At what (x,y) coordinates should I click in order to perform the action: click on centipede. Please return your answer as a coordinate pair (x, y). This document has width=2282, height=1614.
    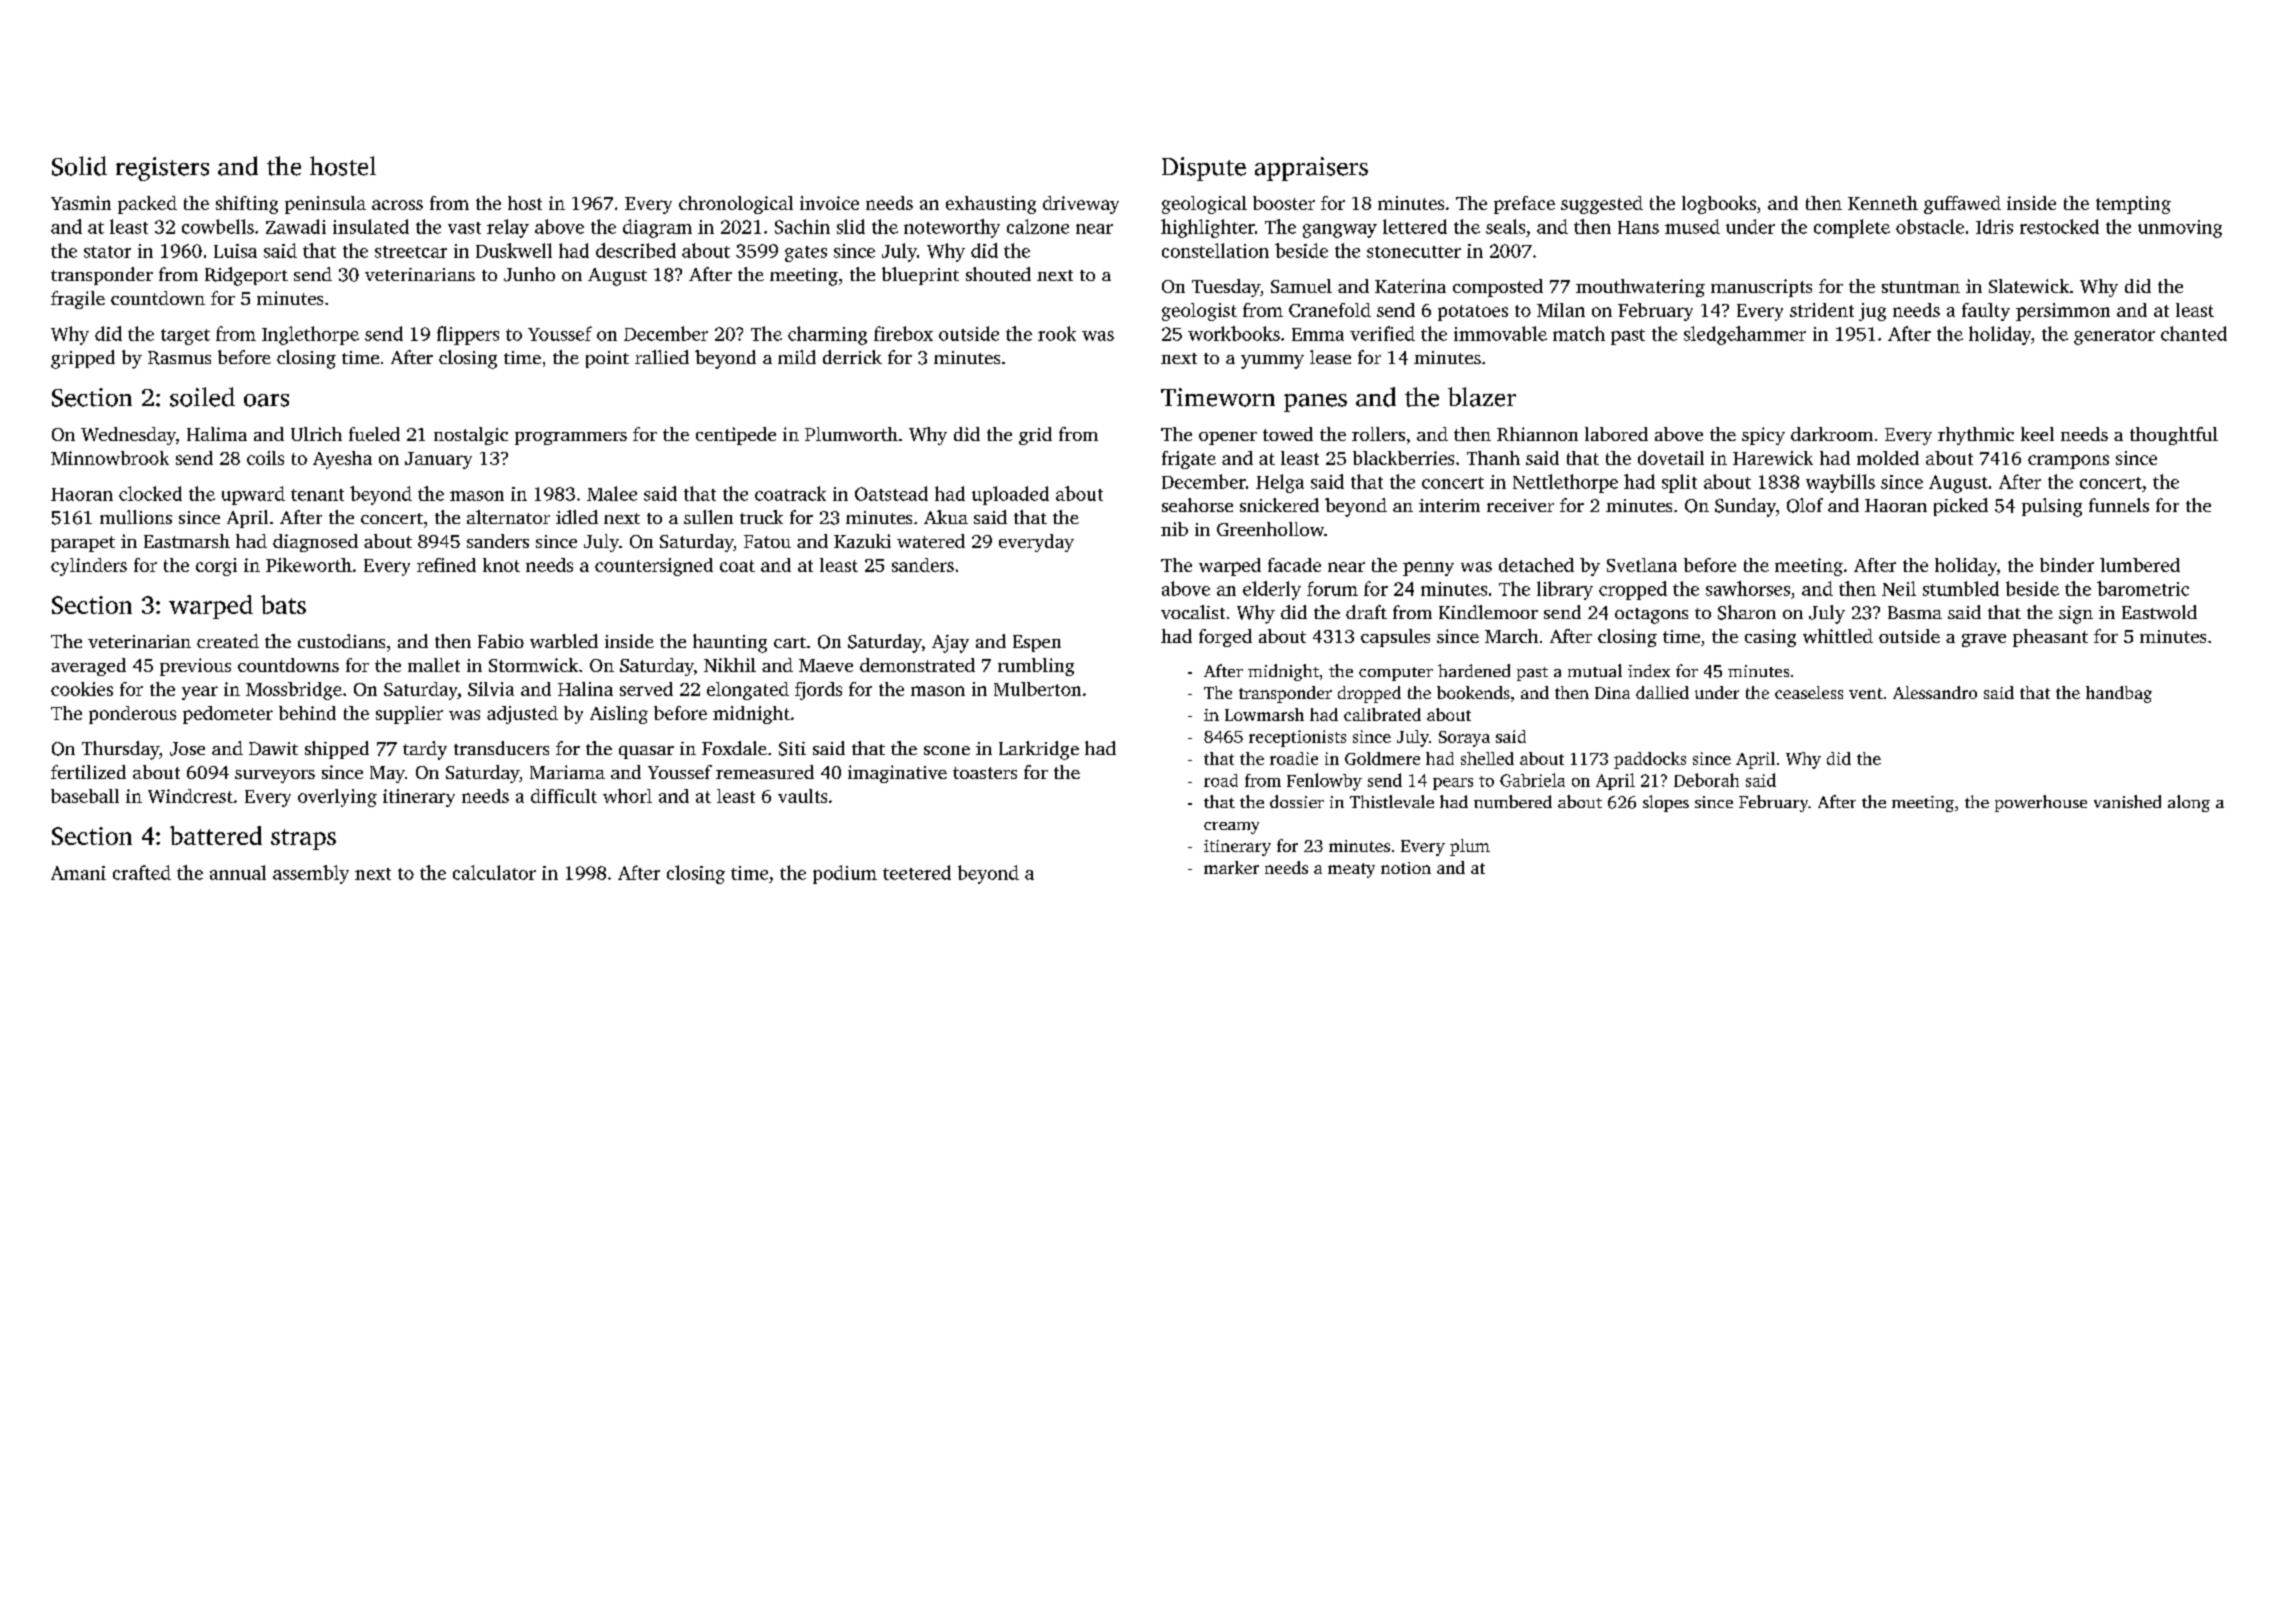
    Looking at the image, I should click on (736, 436).
